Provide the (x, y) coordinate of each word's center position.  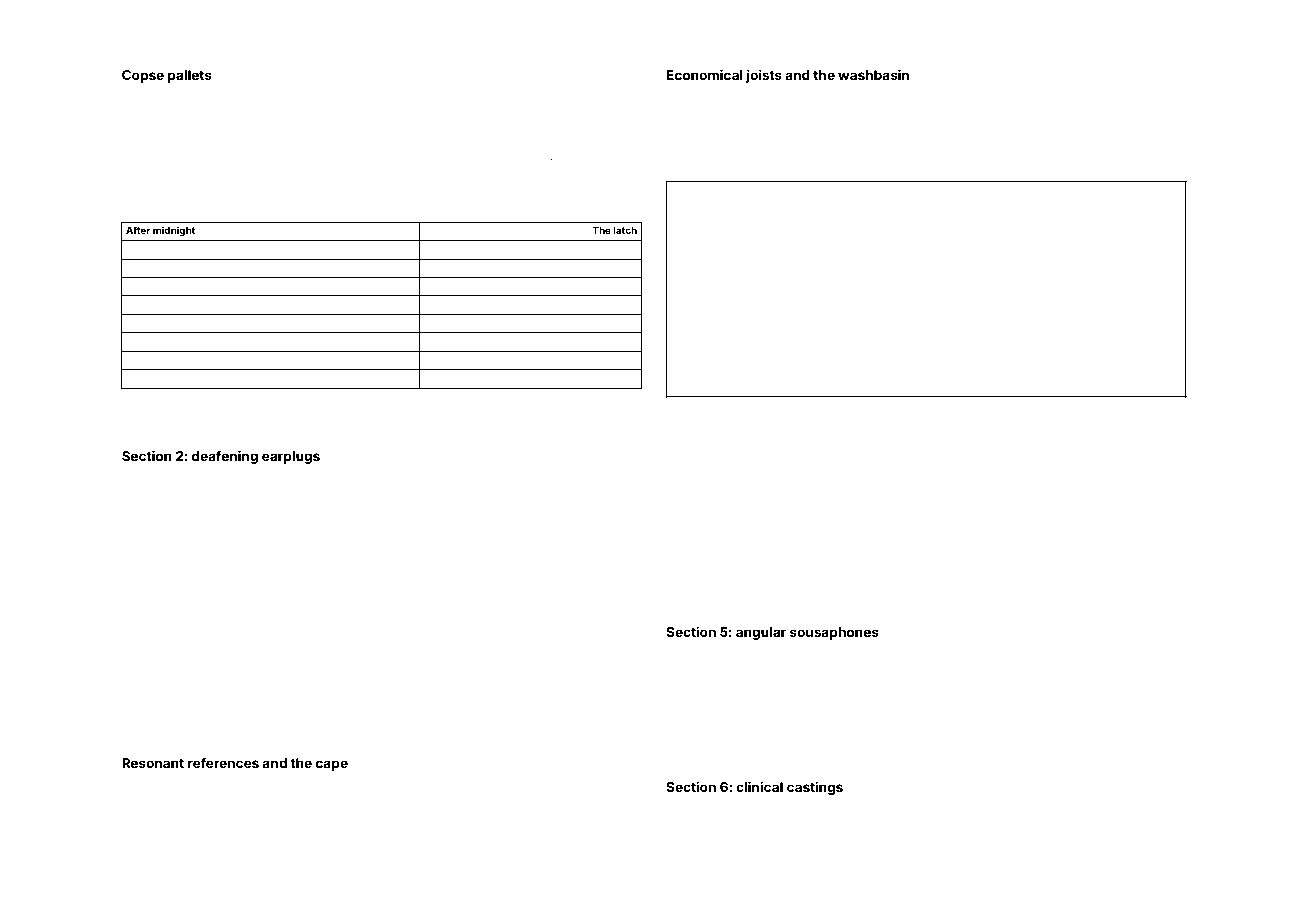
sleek (492, 479)
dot (230, 691)
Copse (143, 76)
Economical (705, 74)
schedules (1001, 653)
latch (625, 230)
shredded (272, 800)
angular (761, 633)
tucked (1169, 705)
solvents (923, 169)
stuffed (185, 493)
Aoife (1137, 97)
